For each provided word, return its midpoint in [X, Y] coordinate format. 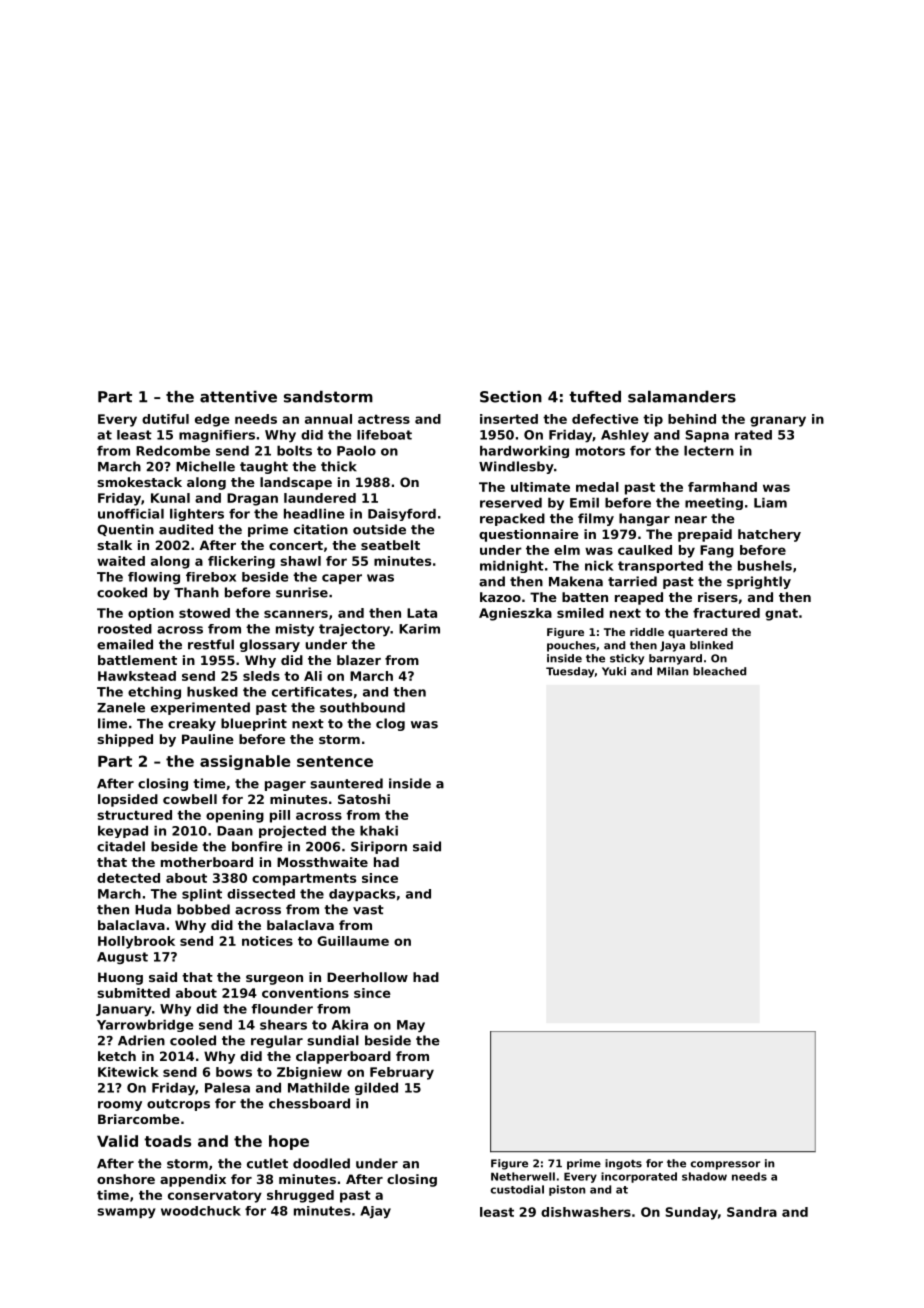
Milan [672, 671]
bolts [294, 451]
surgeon [274, 980]
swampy [126, 1213]
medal [597, 487]
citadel [121, 846]
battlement [137, 660]
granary [778, 421]
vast [368, 910]
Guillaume [353, 941]
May [411, 1026]
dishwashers [586, 1212]
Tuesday [570, 672]
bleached [719, 671]
